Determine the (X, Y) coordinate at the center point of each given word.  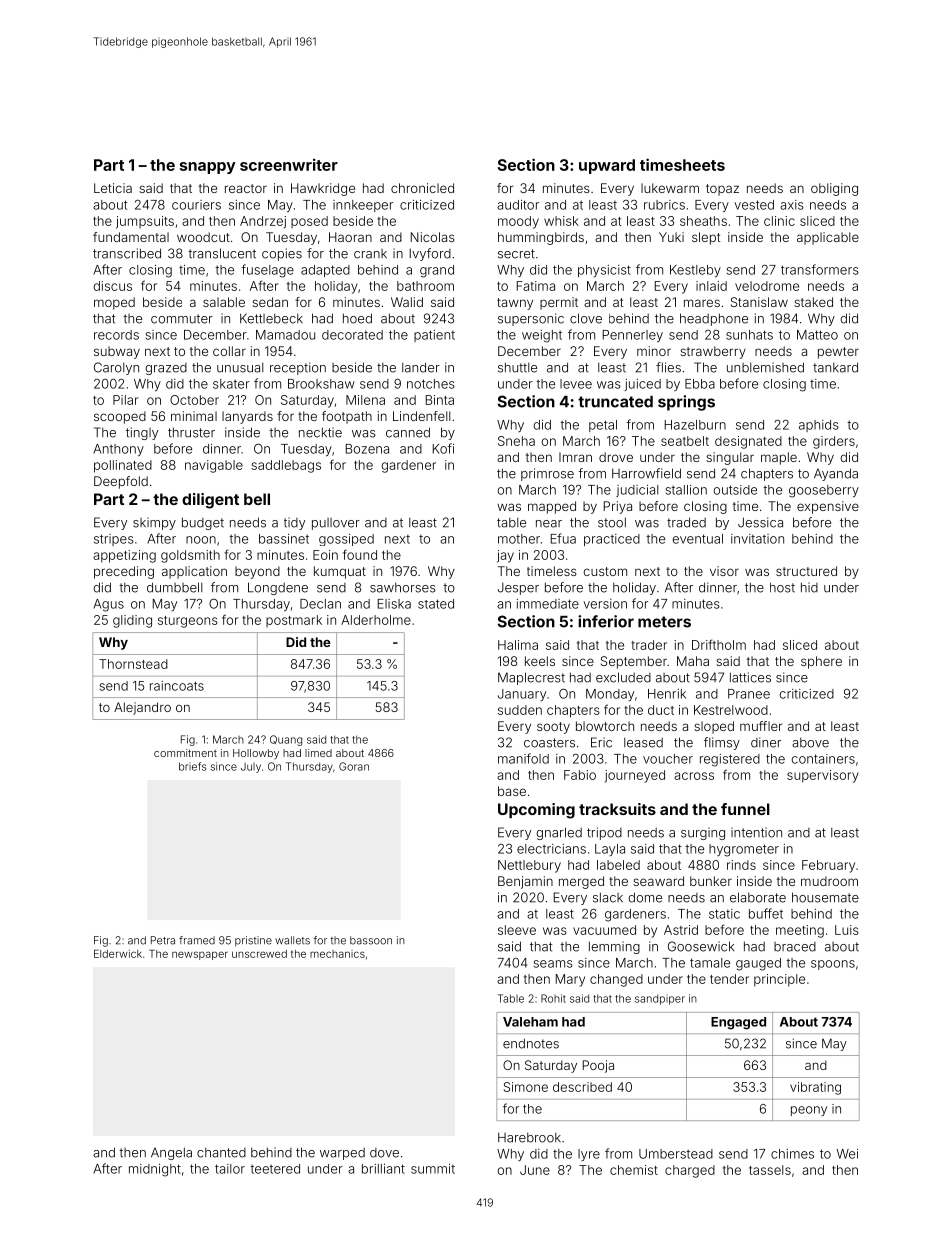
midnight (155, 1170)
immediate (548, 604)
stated (436, 604)
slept (706, 238)
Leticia (113, 188)
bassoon (371, 940)
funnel (745, 809)
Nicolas (433, 237)
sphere (821, 662)
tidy (294, 523)
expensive (828, 507)
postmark (294, 621)
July (251, 768)
